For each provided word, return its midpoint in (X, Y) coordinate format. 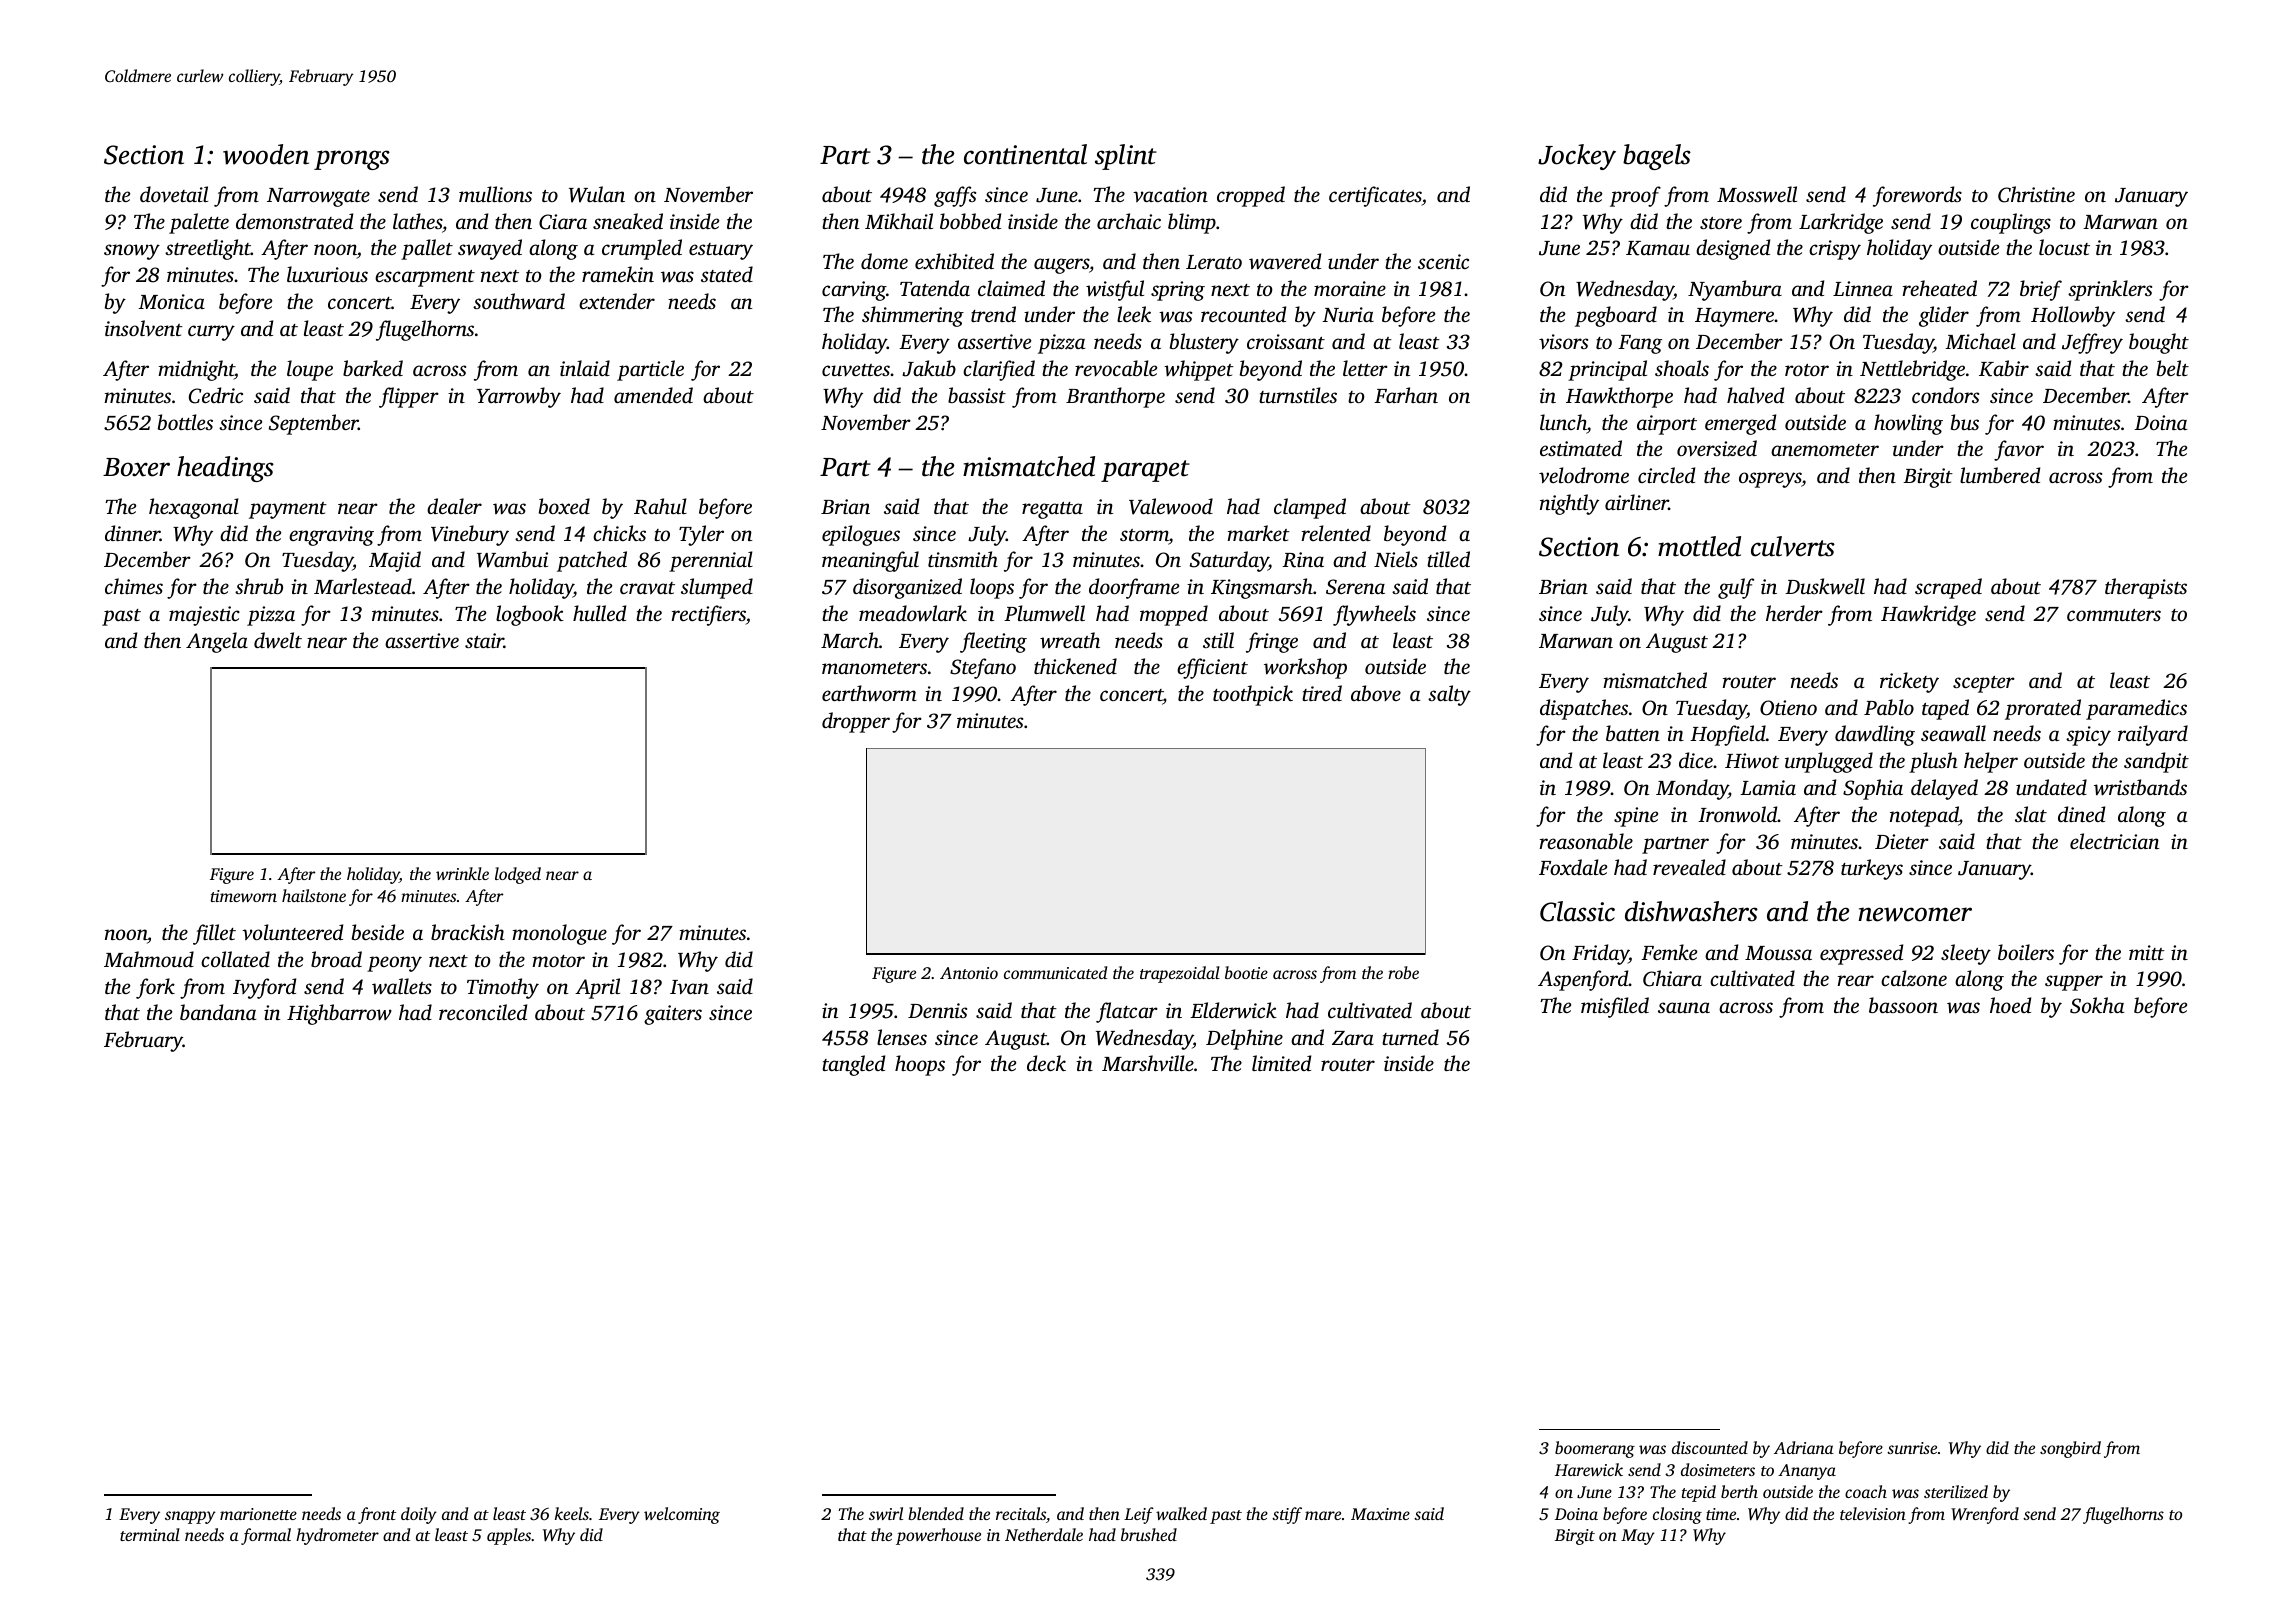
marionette (258, 1514)
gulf (1736, 588)
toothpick (1253, 695)
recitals (1021, 1513)
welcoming (682, 1515)
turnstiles (1298, 395)
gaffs (955, 196)
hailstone (314, 895)
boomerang (1595, 1449)
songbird (2070, 1449)
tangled (853, 1065)
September (313, 424)
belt (2173, 368)
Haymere (1734, 317)
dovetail (174, 194)
